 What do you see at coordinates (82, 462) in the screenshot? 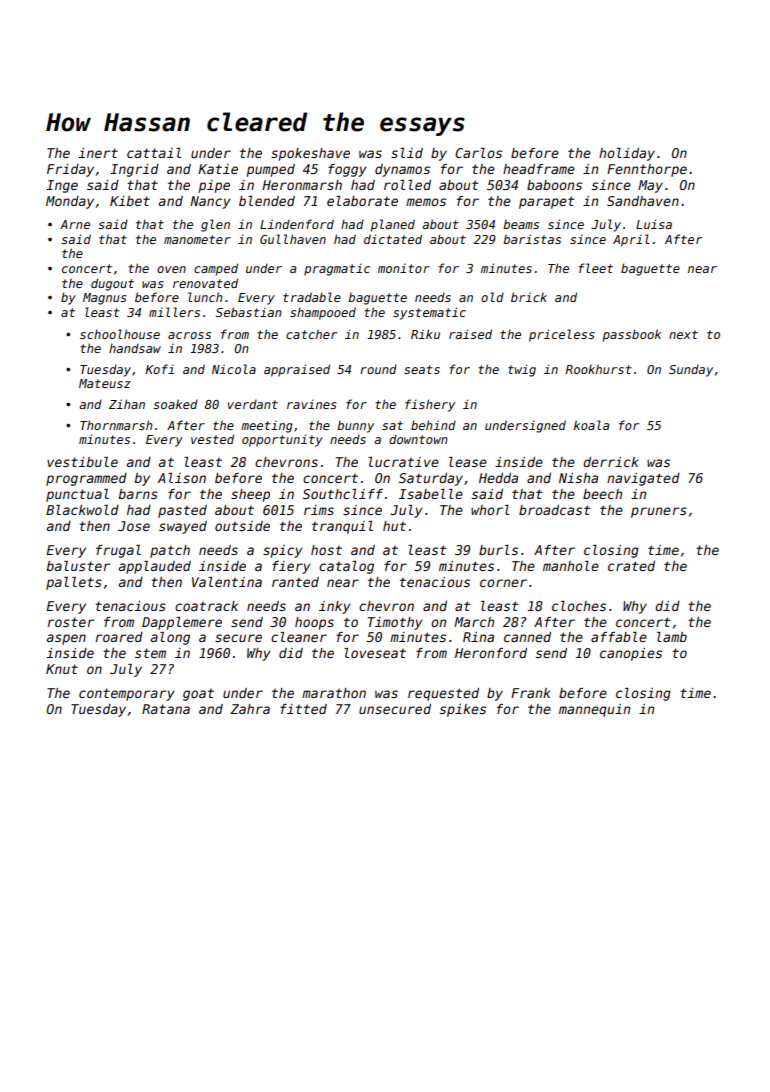
I see `vestibule` at bounding box center [82, 462].
